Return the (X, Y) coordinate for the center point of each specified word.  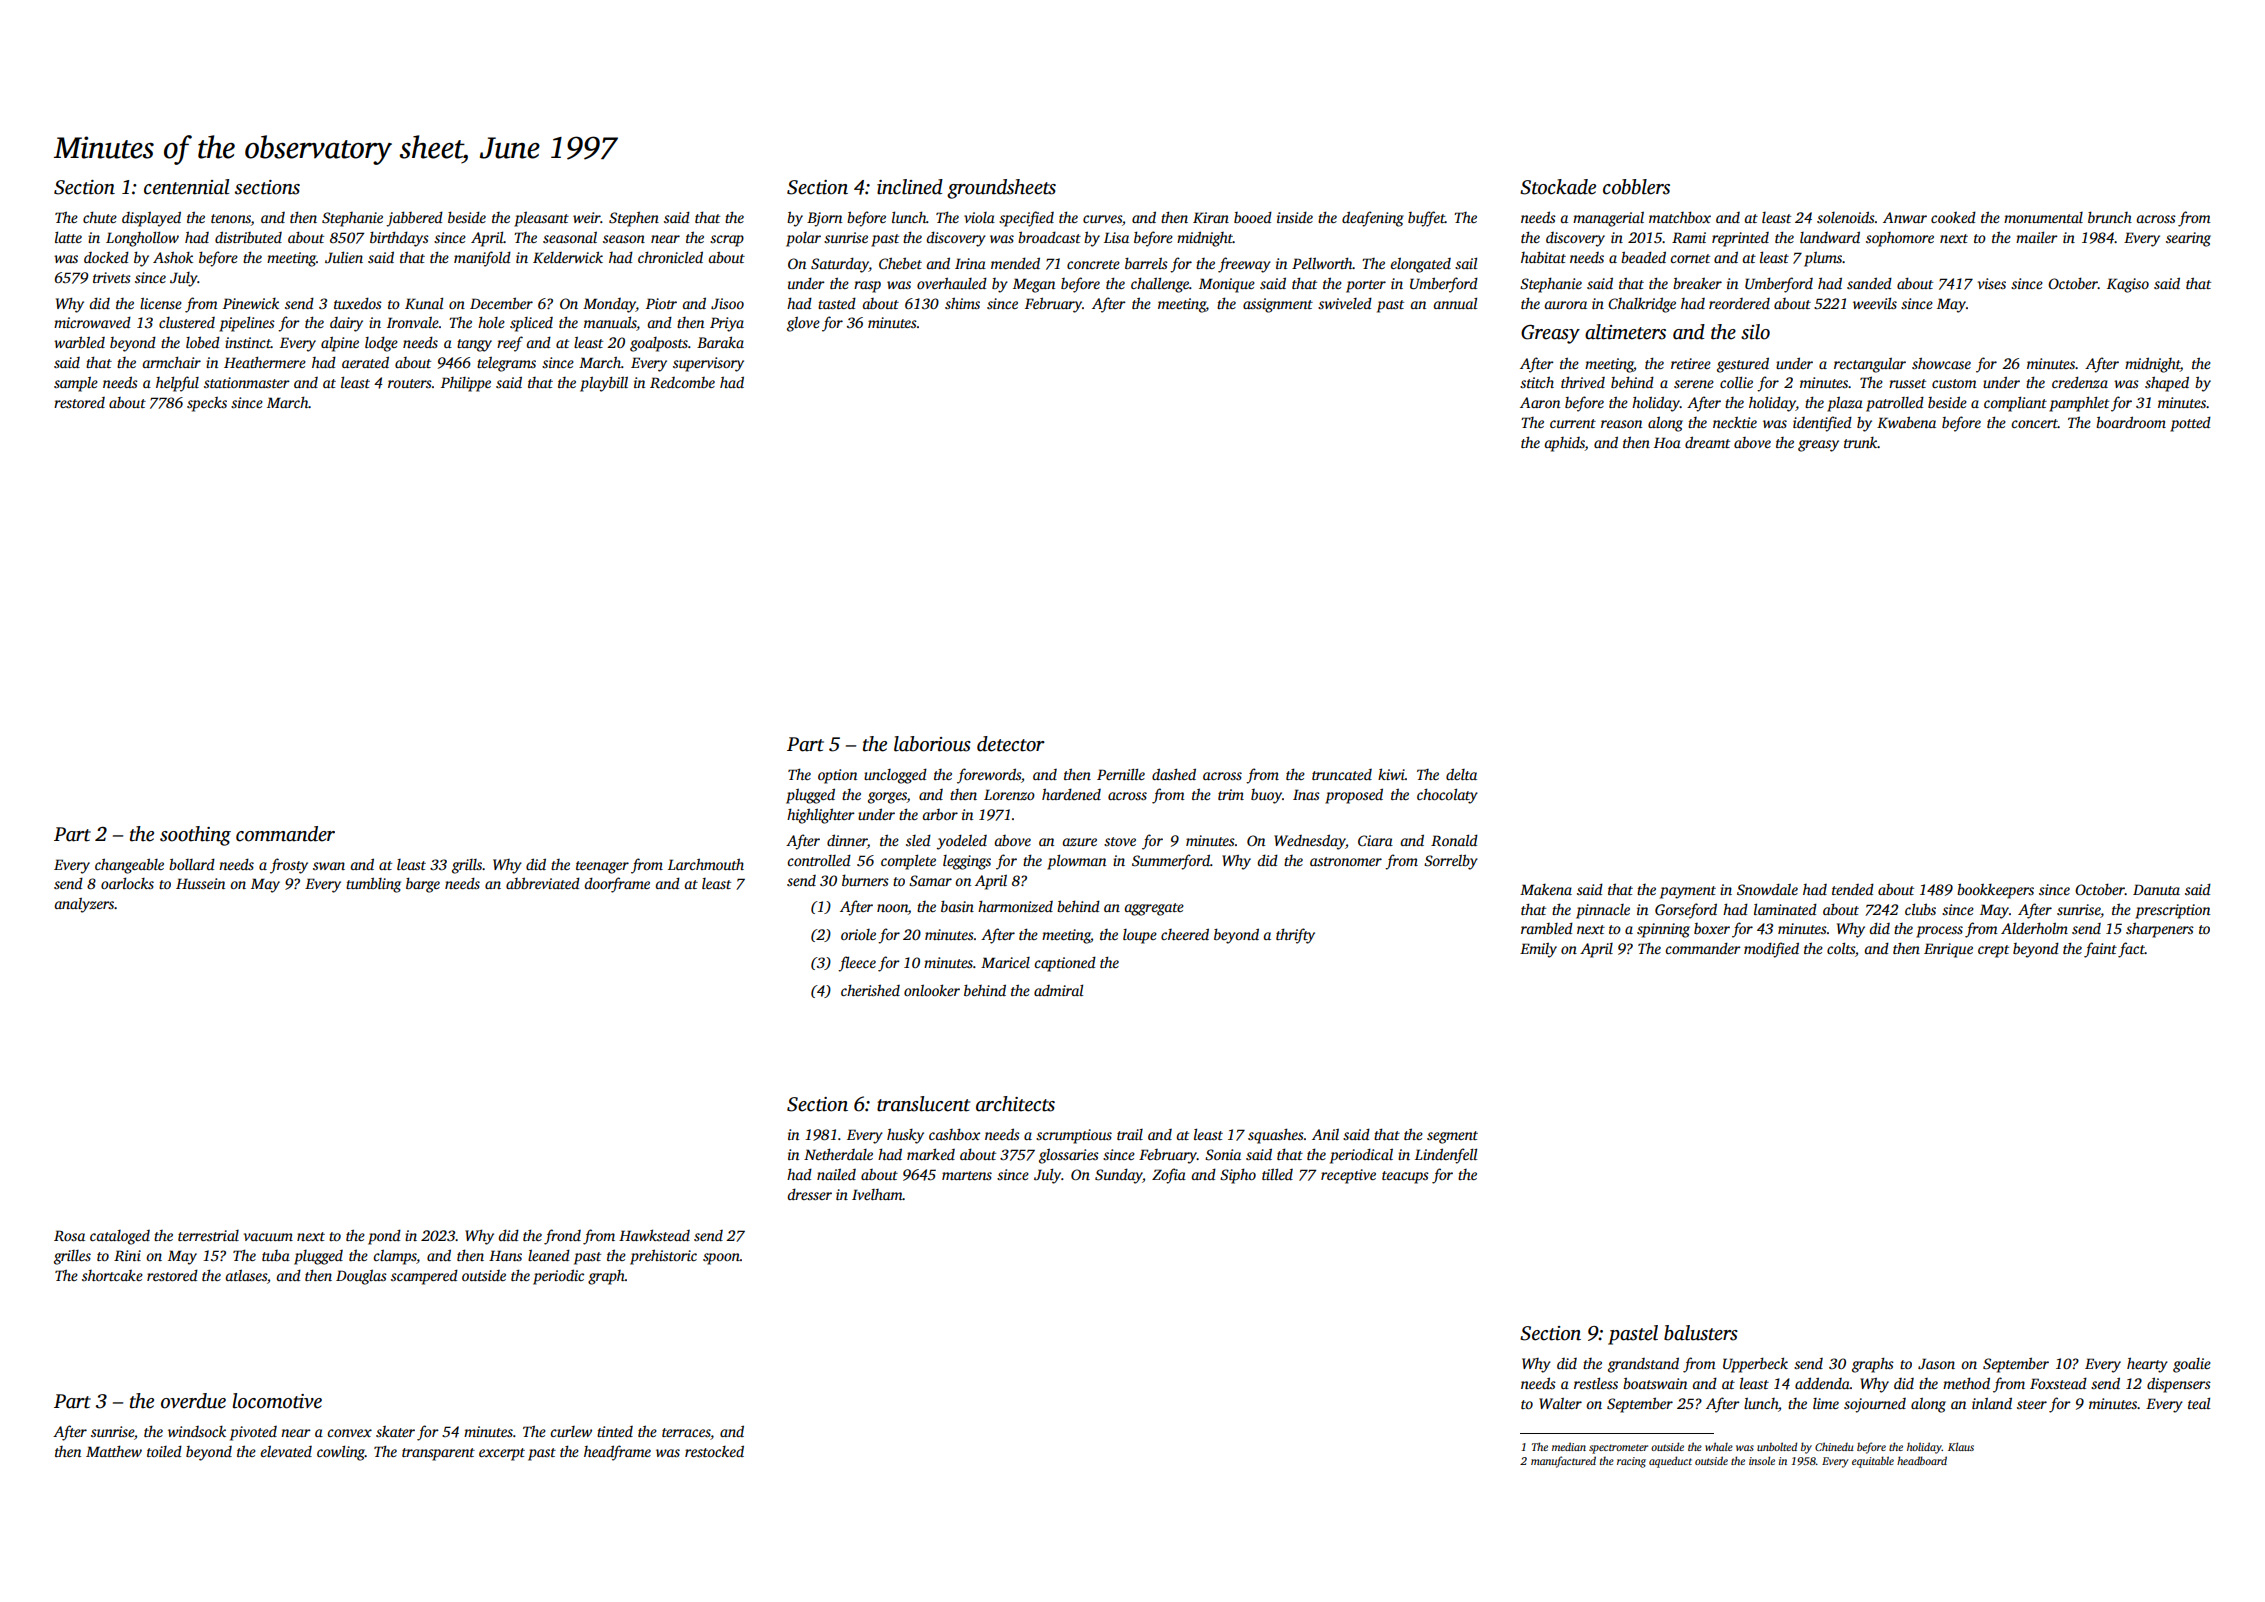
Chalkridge (1642, 305)
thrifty (1295, 936)
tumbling (373, 885)
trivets (112, 277)
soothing (195, 836)
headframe (617, 1453)
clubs (1920, 909)
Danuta (2156, 889)
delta (1461, 774)
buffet (1426, 219)
